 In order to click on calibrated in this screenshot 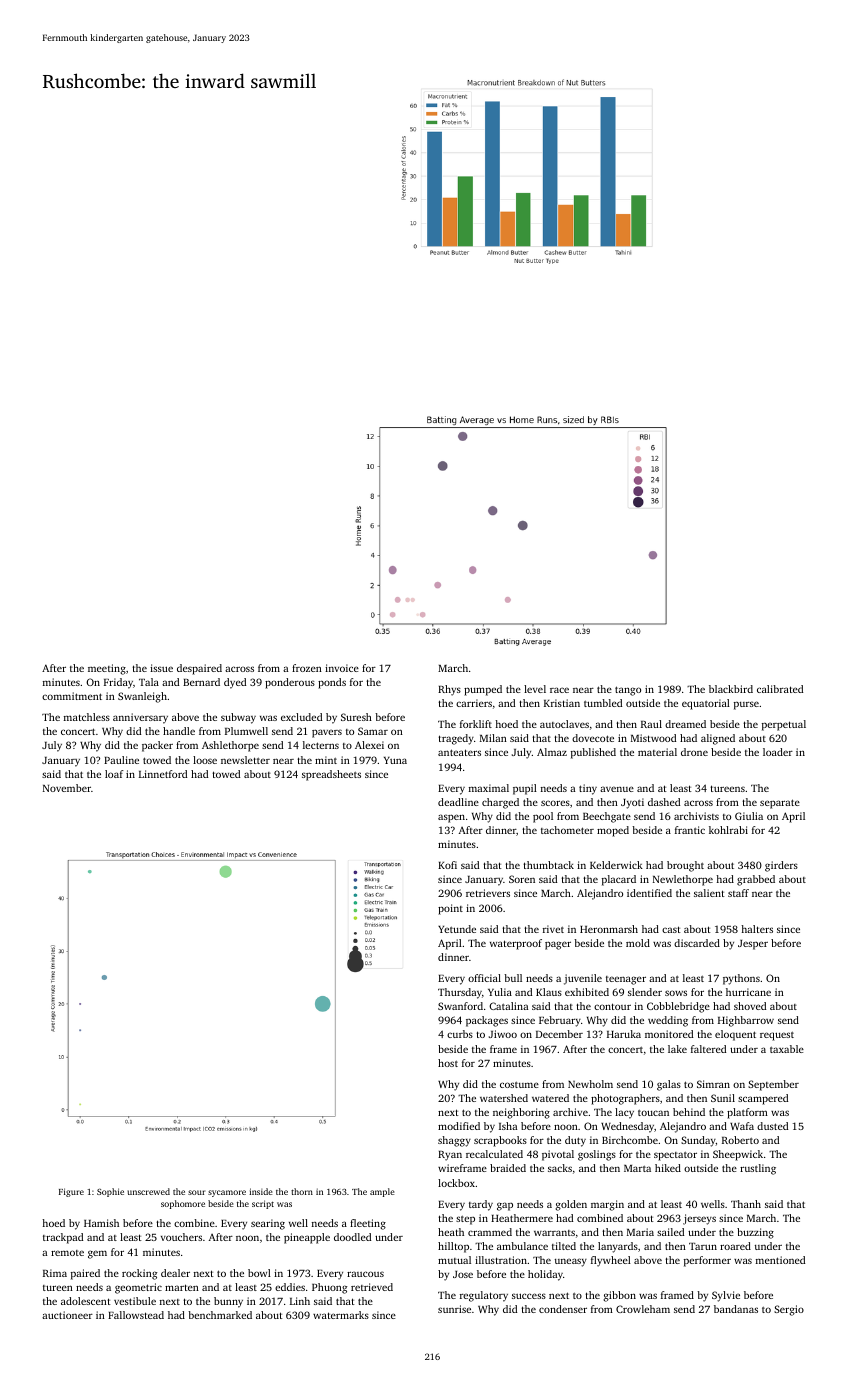, I will do `click(780, 689)`.
